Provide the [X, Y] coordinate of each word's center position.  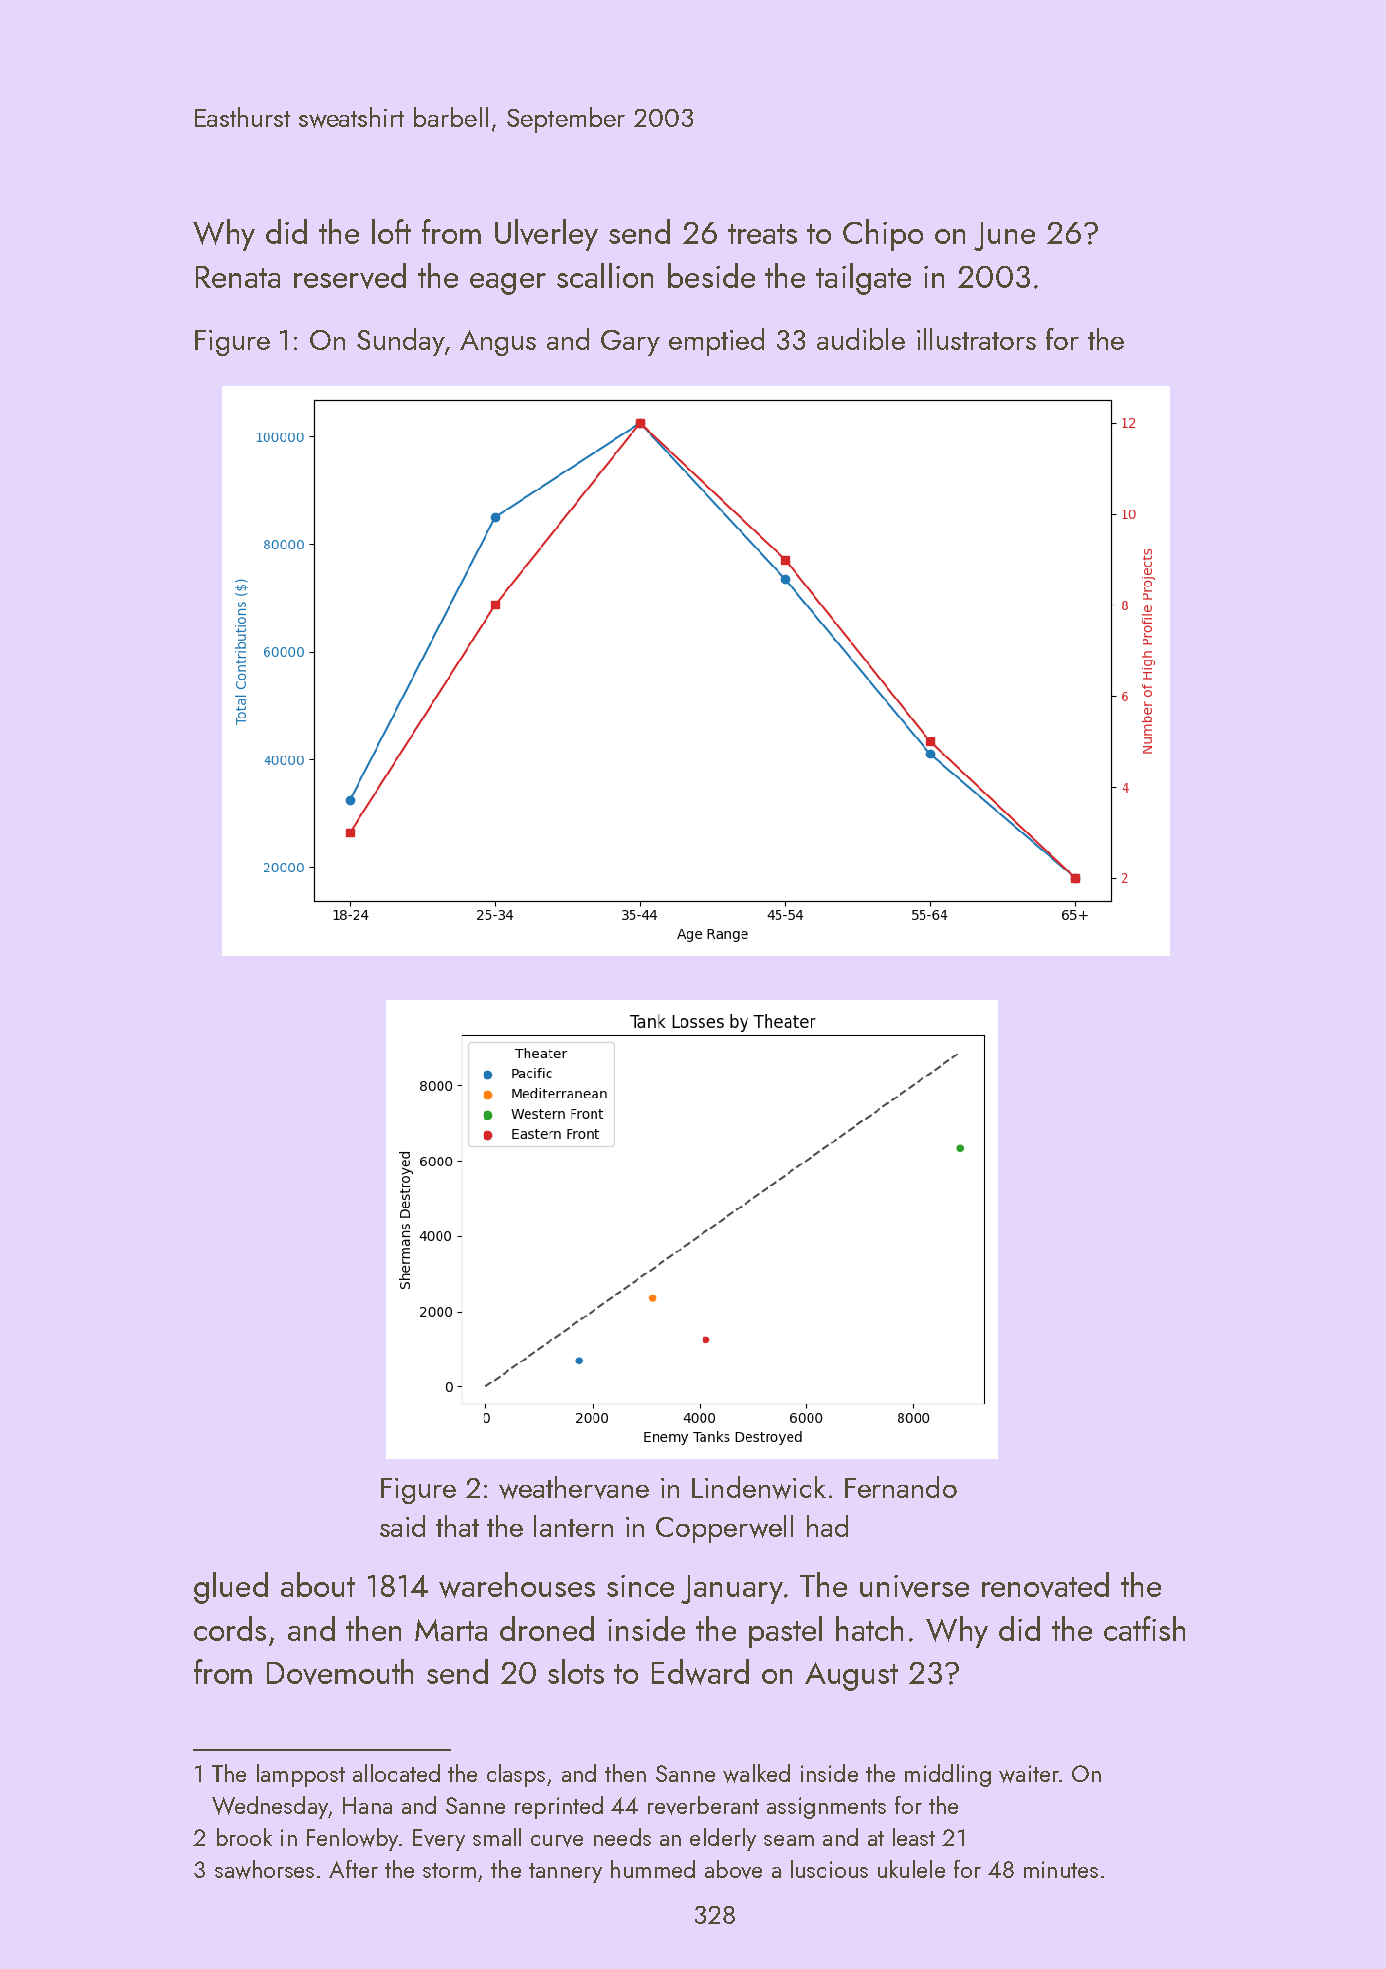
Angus [498, 343]
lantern [573, 1526]
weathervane [574, 1487]
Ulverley [546, 235]
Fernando [901, 1487]
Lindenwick [759, 1487]
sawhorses [264, 1869]
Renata [238, 277]
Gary [630, 343]
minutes [1061, 1869]
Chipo [883, 235]
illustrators [976, 339]
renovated [1045, 1585]
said [402, 1526]
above [733, 1869]
